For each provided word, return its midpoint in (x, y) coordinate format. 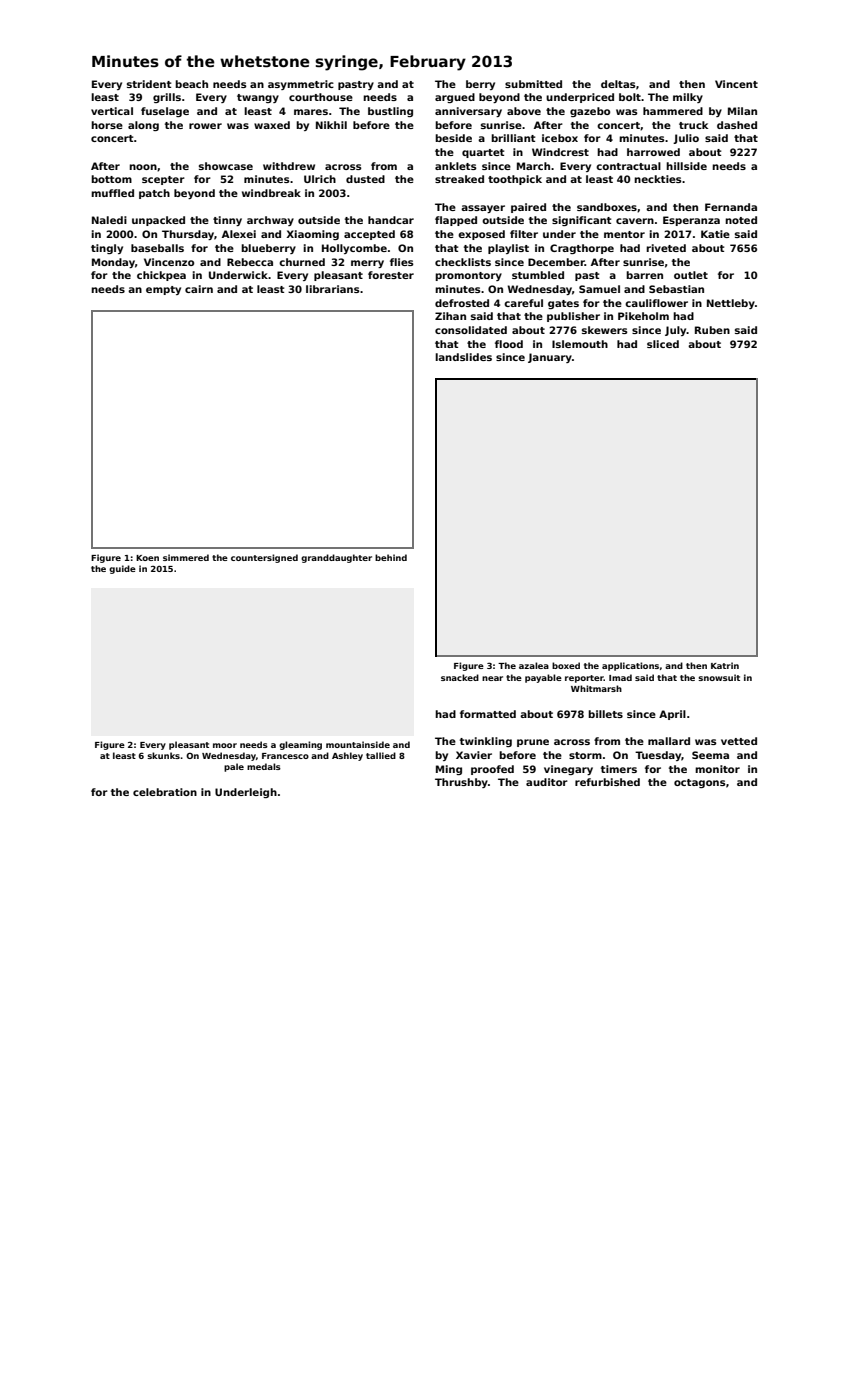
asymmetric (301, 85)
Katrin (725, 665)
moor (225, 745)
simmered (186, 557)
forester (391, 275)
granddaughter (336, 558)
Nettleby (731, 304)
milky (688, 98)
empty (163, 290)
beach (191, 84)
